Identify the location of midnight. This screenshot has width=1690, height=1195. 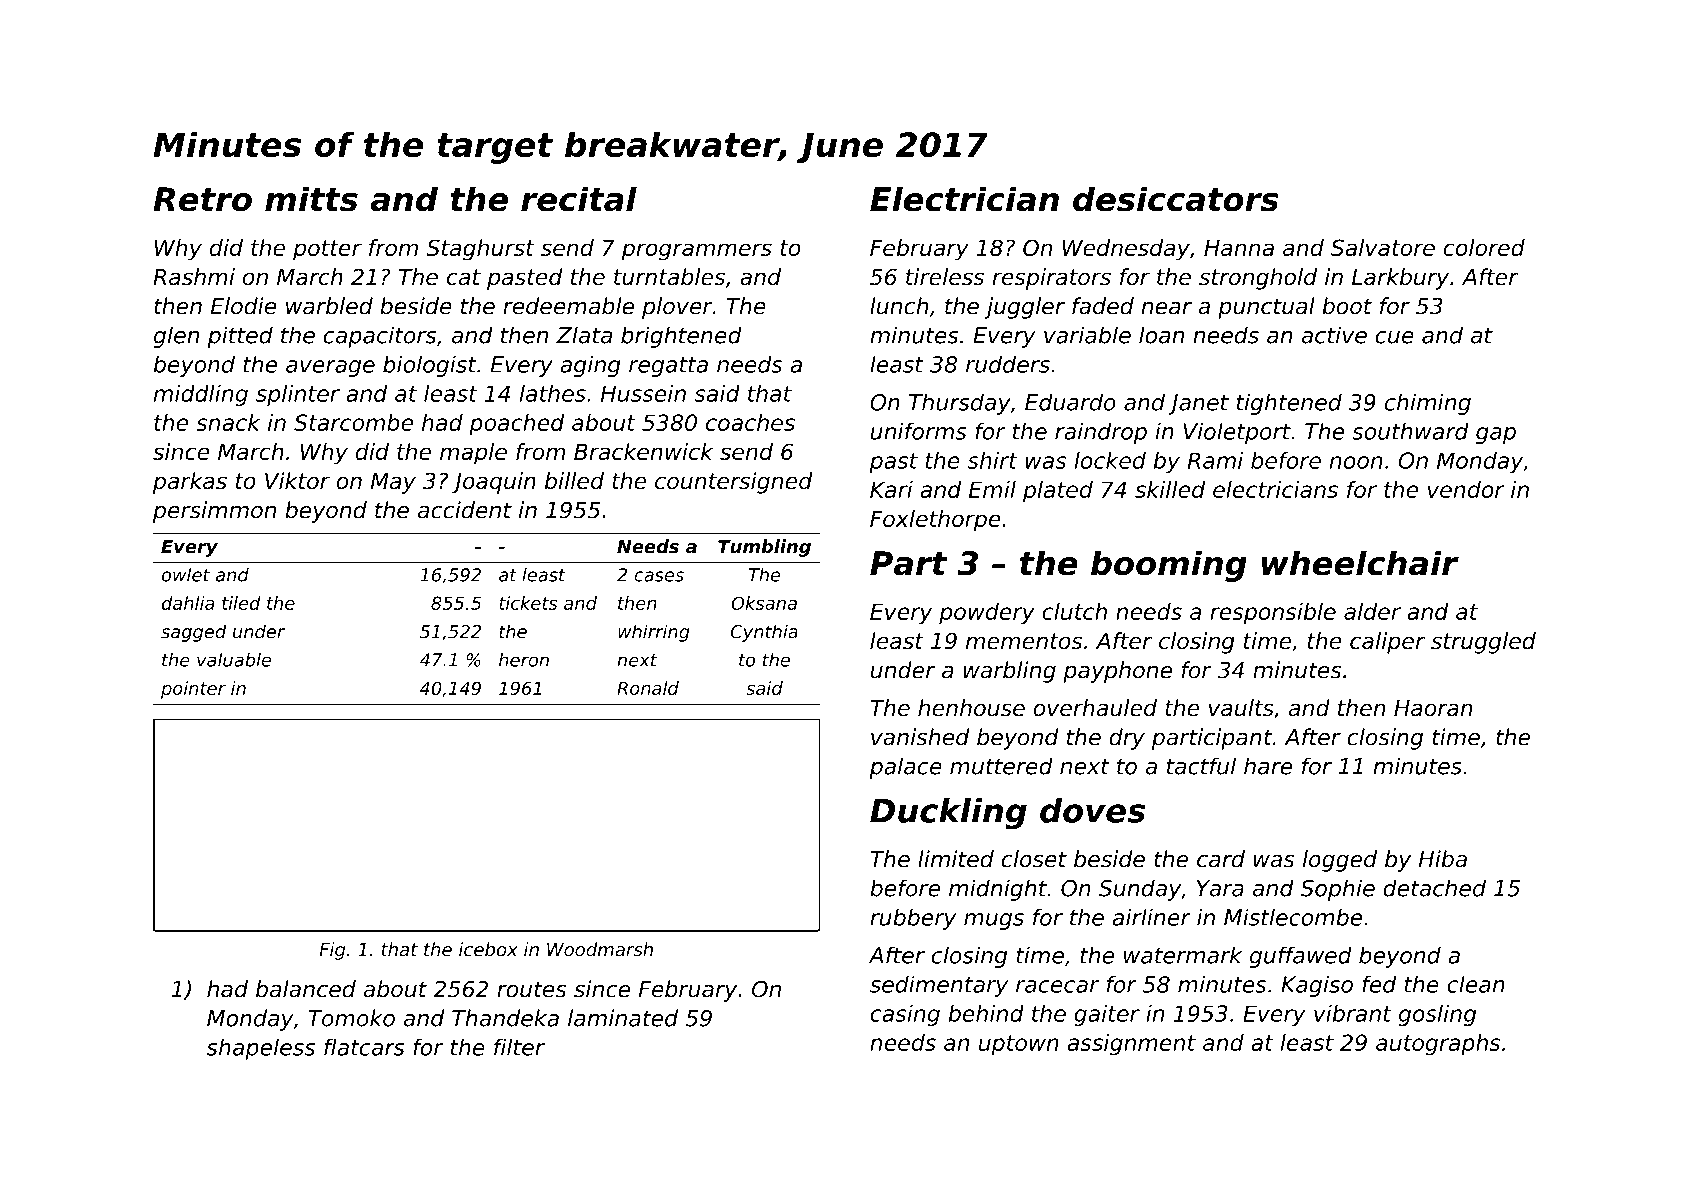
(998, 890).
